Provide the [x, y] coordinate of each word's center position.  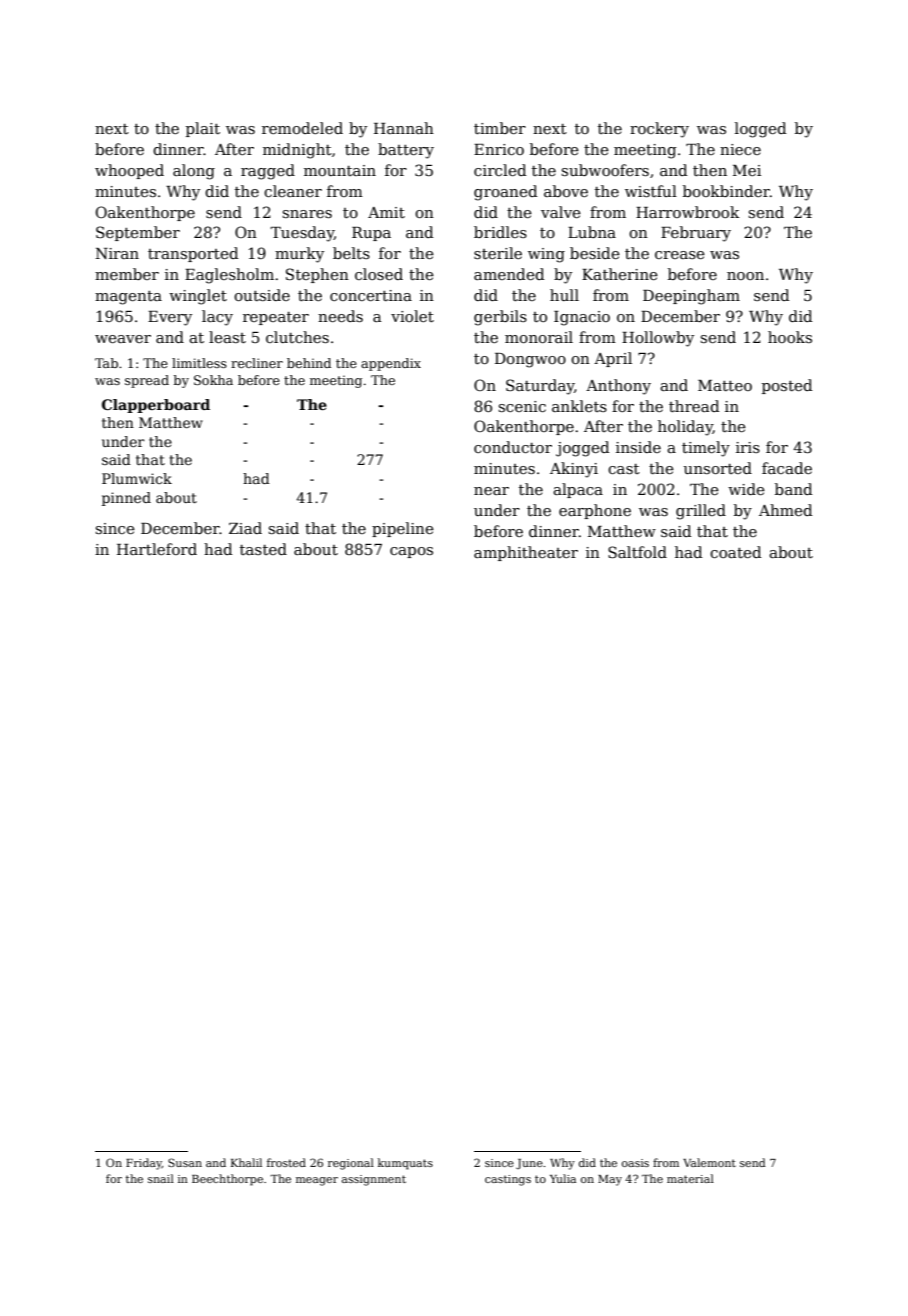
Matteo [725, 385]
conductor [513, 447]
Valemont [709, 1162]
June [529, 1164]
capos [411, 552]
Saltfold [637, 552]
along [194, 172]
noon [745, 276]
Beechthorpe [227, 1180]
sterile [498, 253]
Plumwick [137, 478]
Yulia [563, 1178]
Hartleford [157, 549]
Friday [144, 1164]
